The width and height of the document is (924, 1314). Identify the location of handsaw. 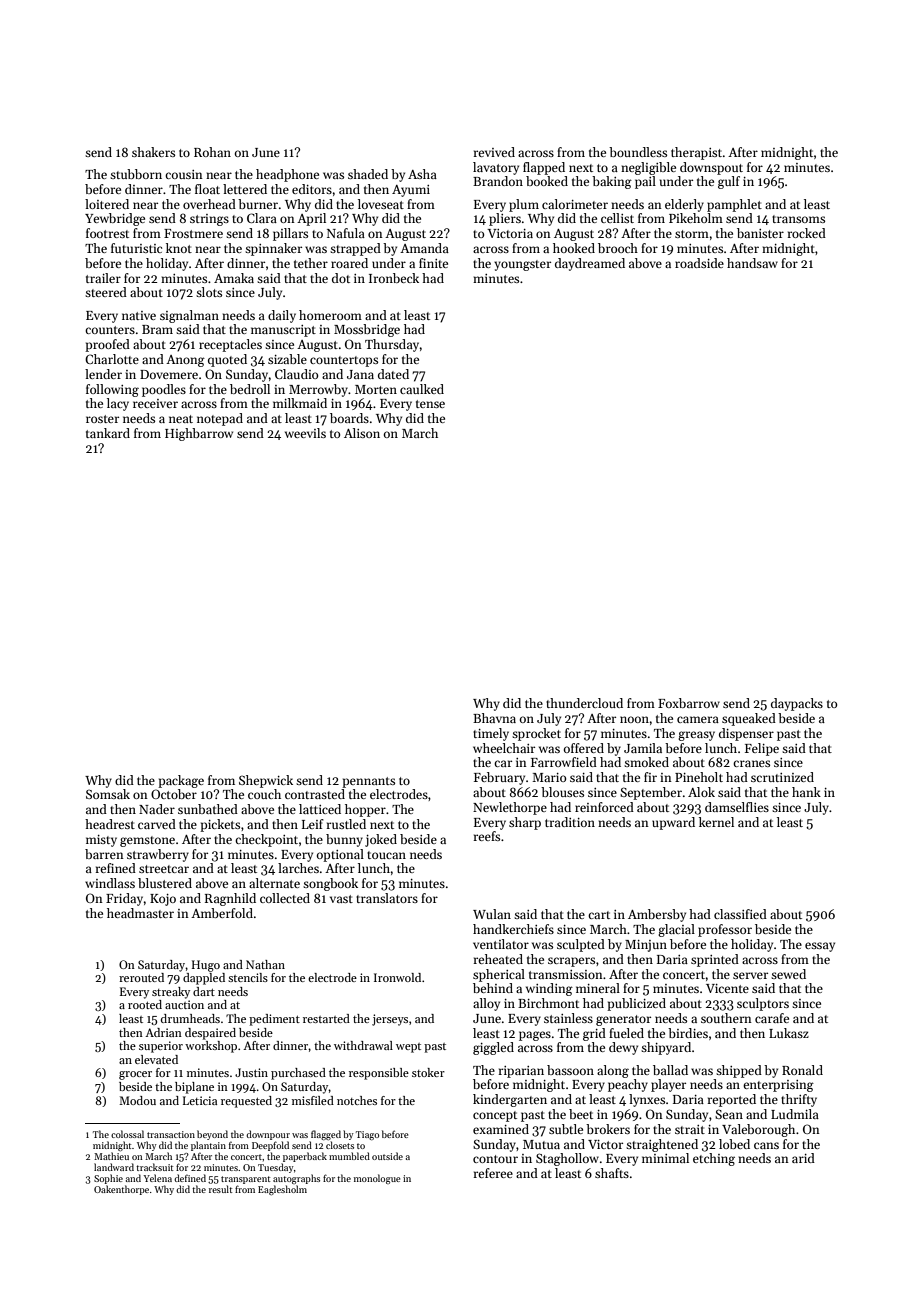
(752, 263).
